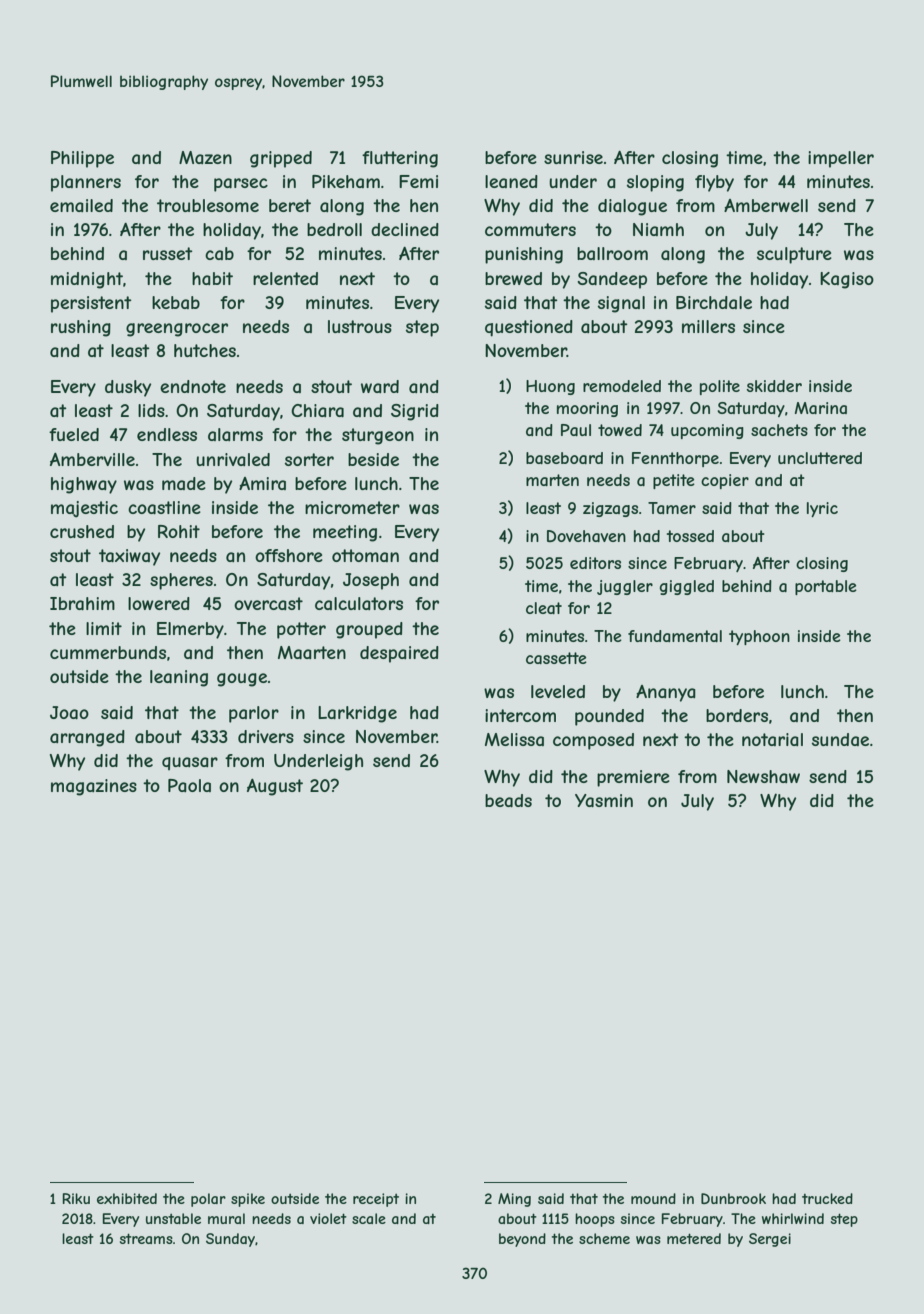  What do you see at coordinates (235, 434) in the screenshot?
I see `alarms` at bounding box center [235, 434].
